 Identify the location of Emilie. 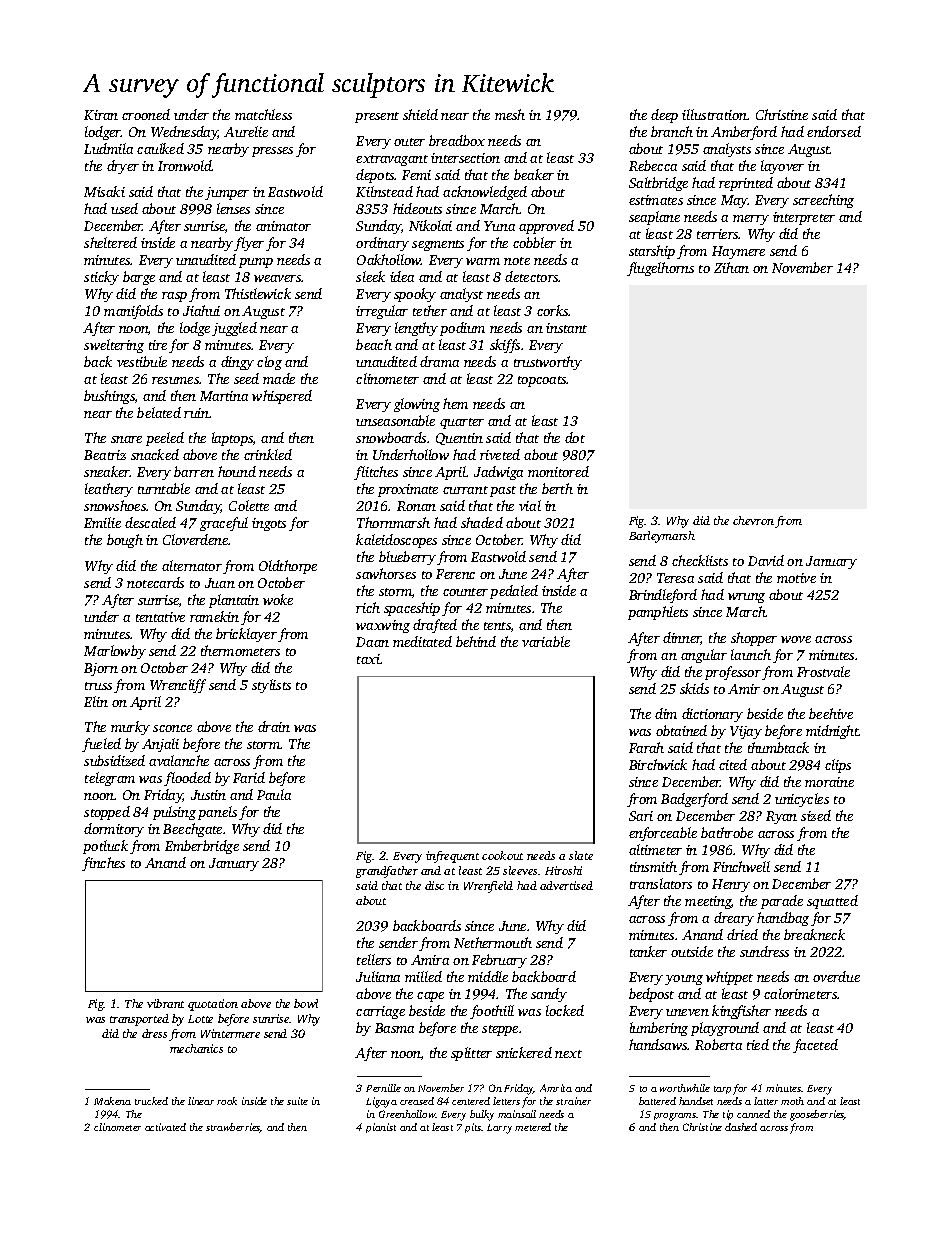
(102, 522).
